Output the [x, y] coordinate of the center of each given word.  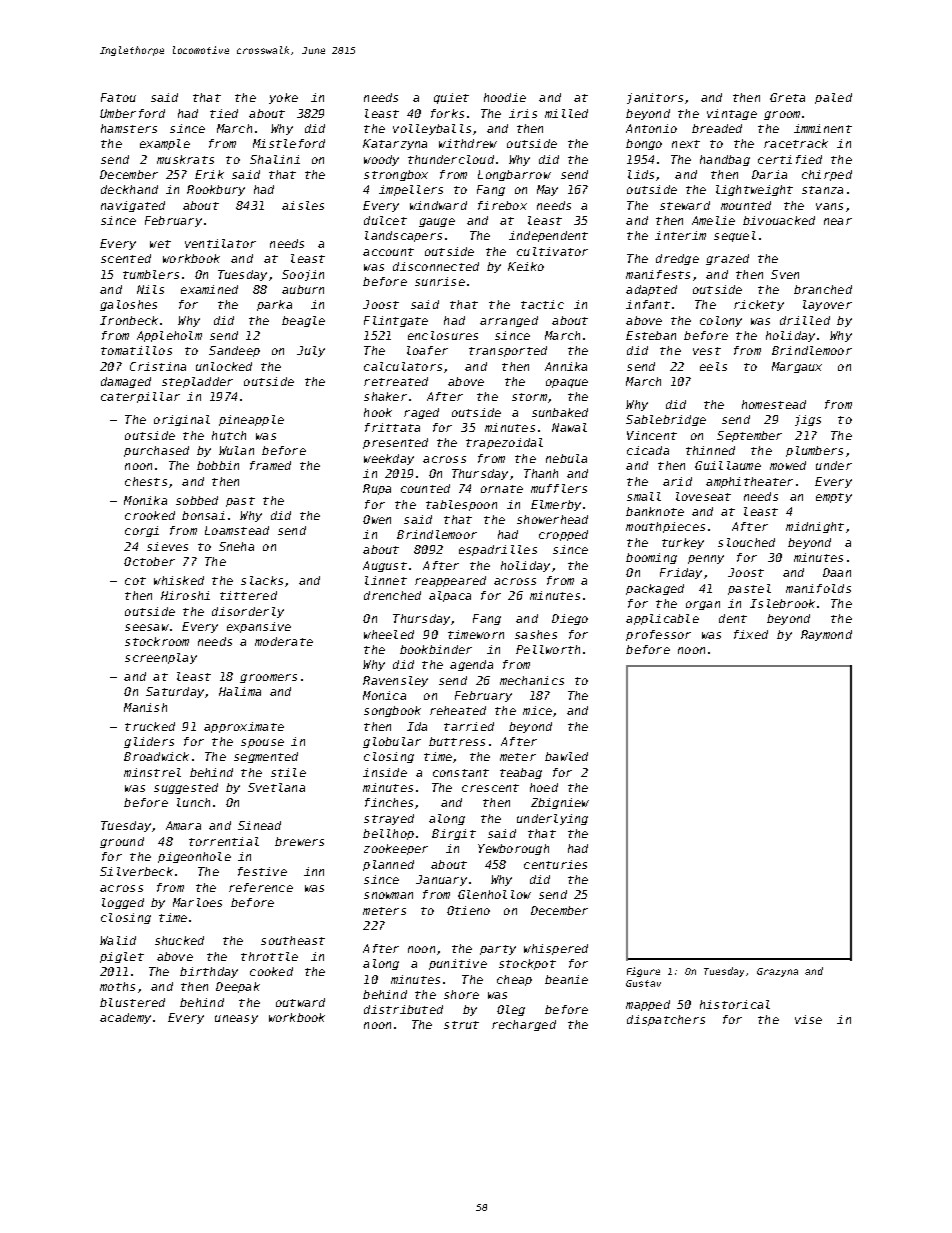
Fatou [118, 97]
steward [685, 205]
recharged [524, 1025]
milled [566, 113]
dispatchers [666, 1020]
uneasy [236, 1019]
